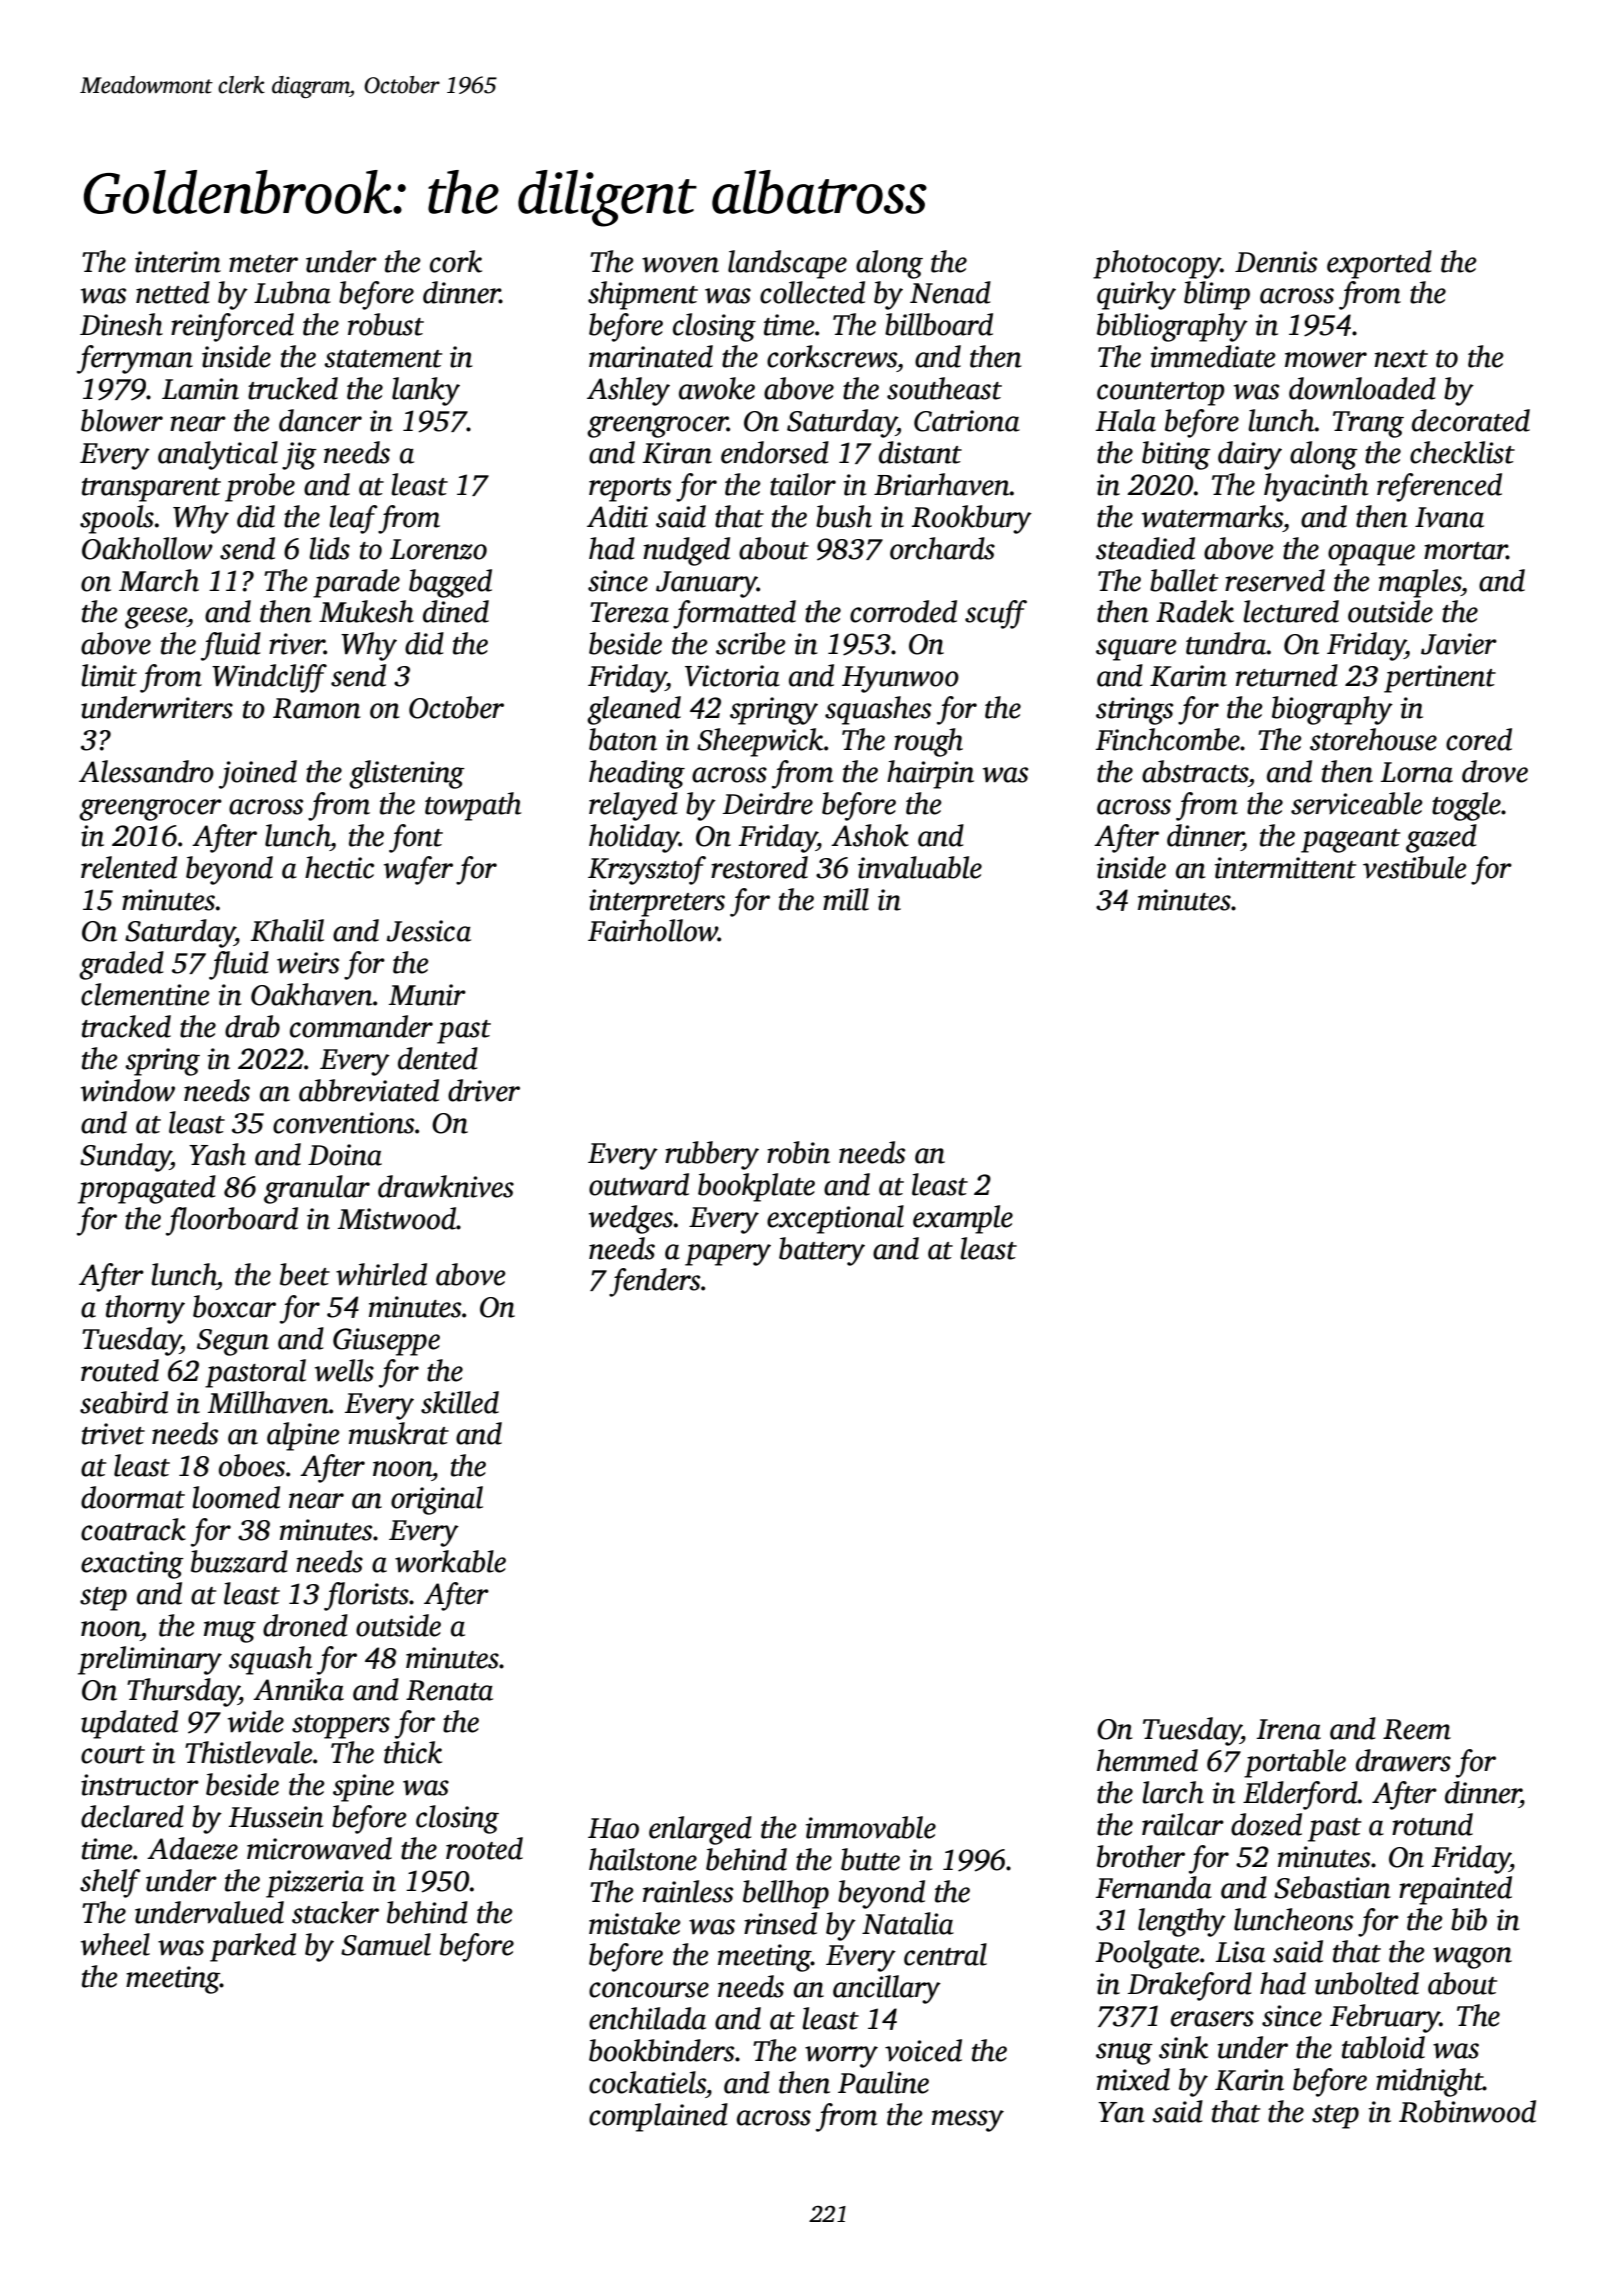  Describe the element at coordinates (963, 1219) in the image. I see `example` at that location.
